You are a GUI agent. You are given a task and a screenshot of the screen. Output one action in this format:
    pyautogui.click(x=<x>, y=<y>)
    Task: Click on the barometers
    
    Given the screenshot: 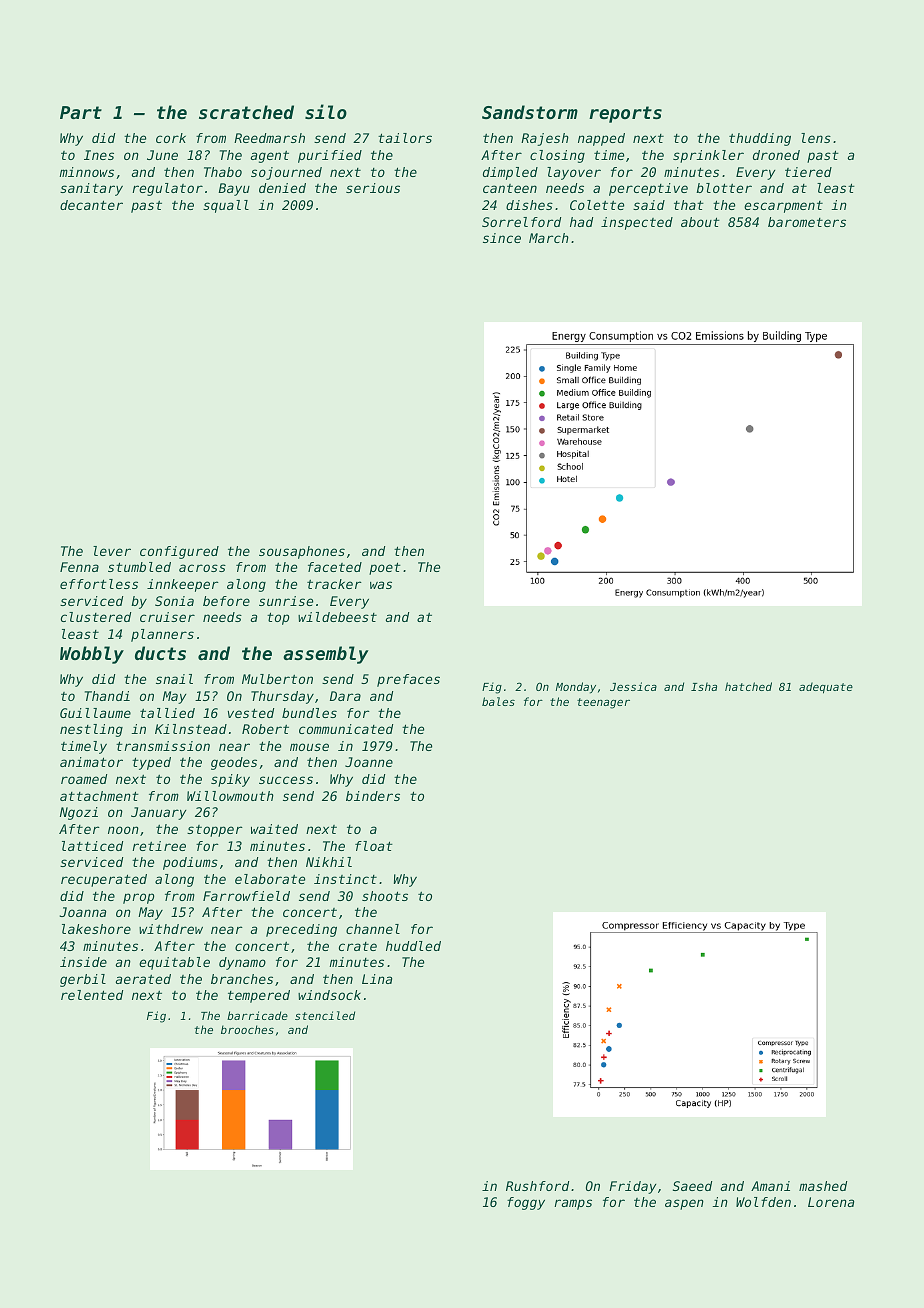 What is the action you would take?
    pyautogui.click(x=807, y=222)
